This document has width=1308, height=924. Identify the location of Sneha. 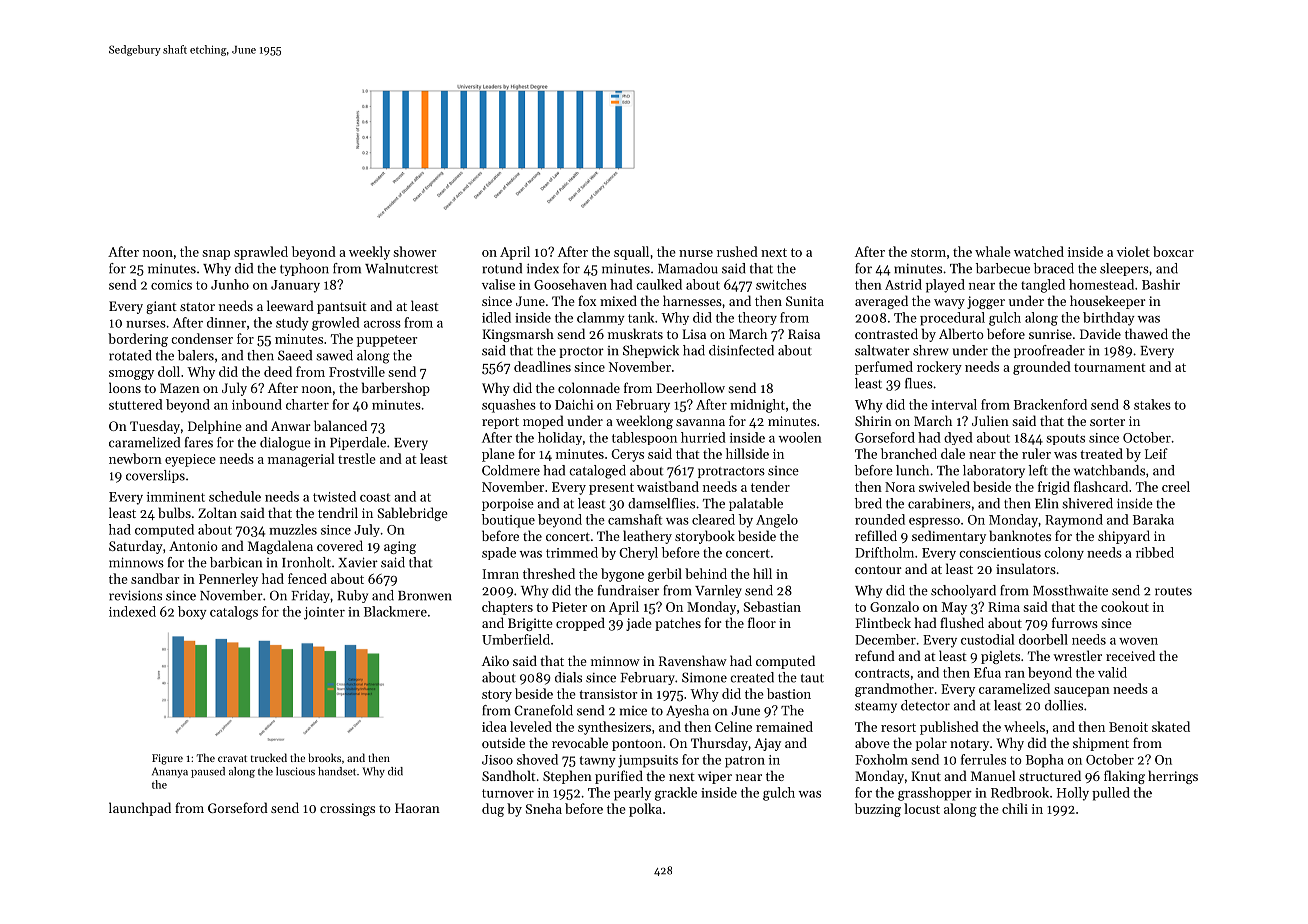
(544, 808).
